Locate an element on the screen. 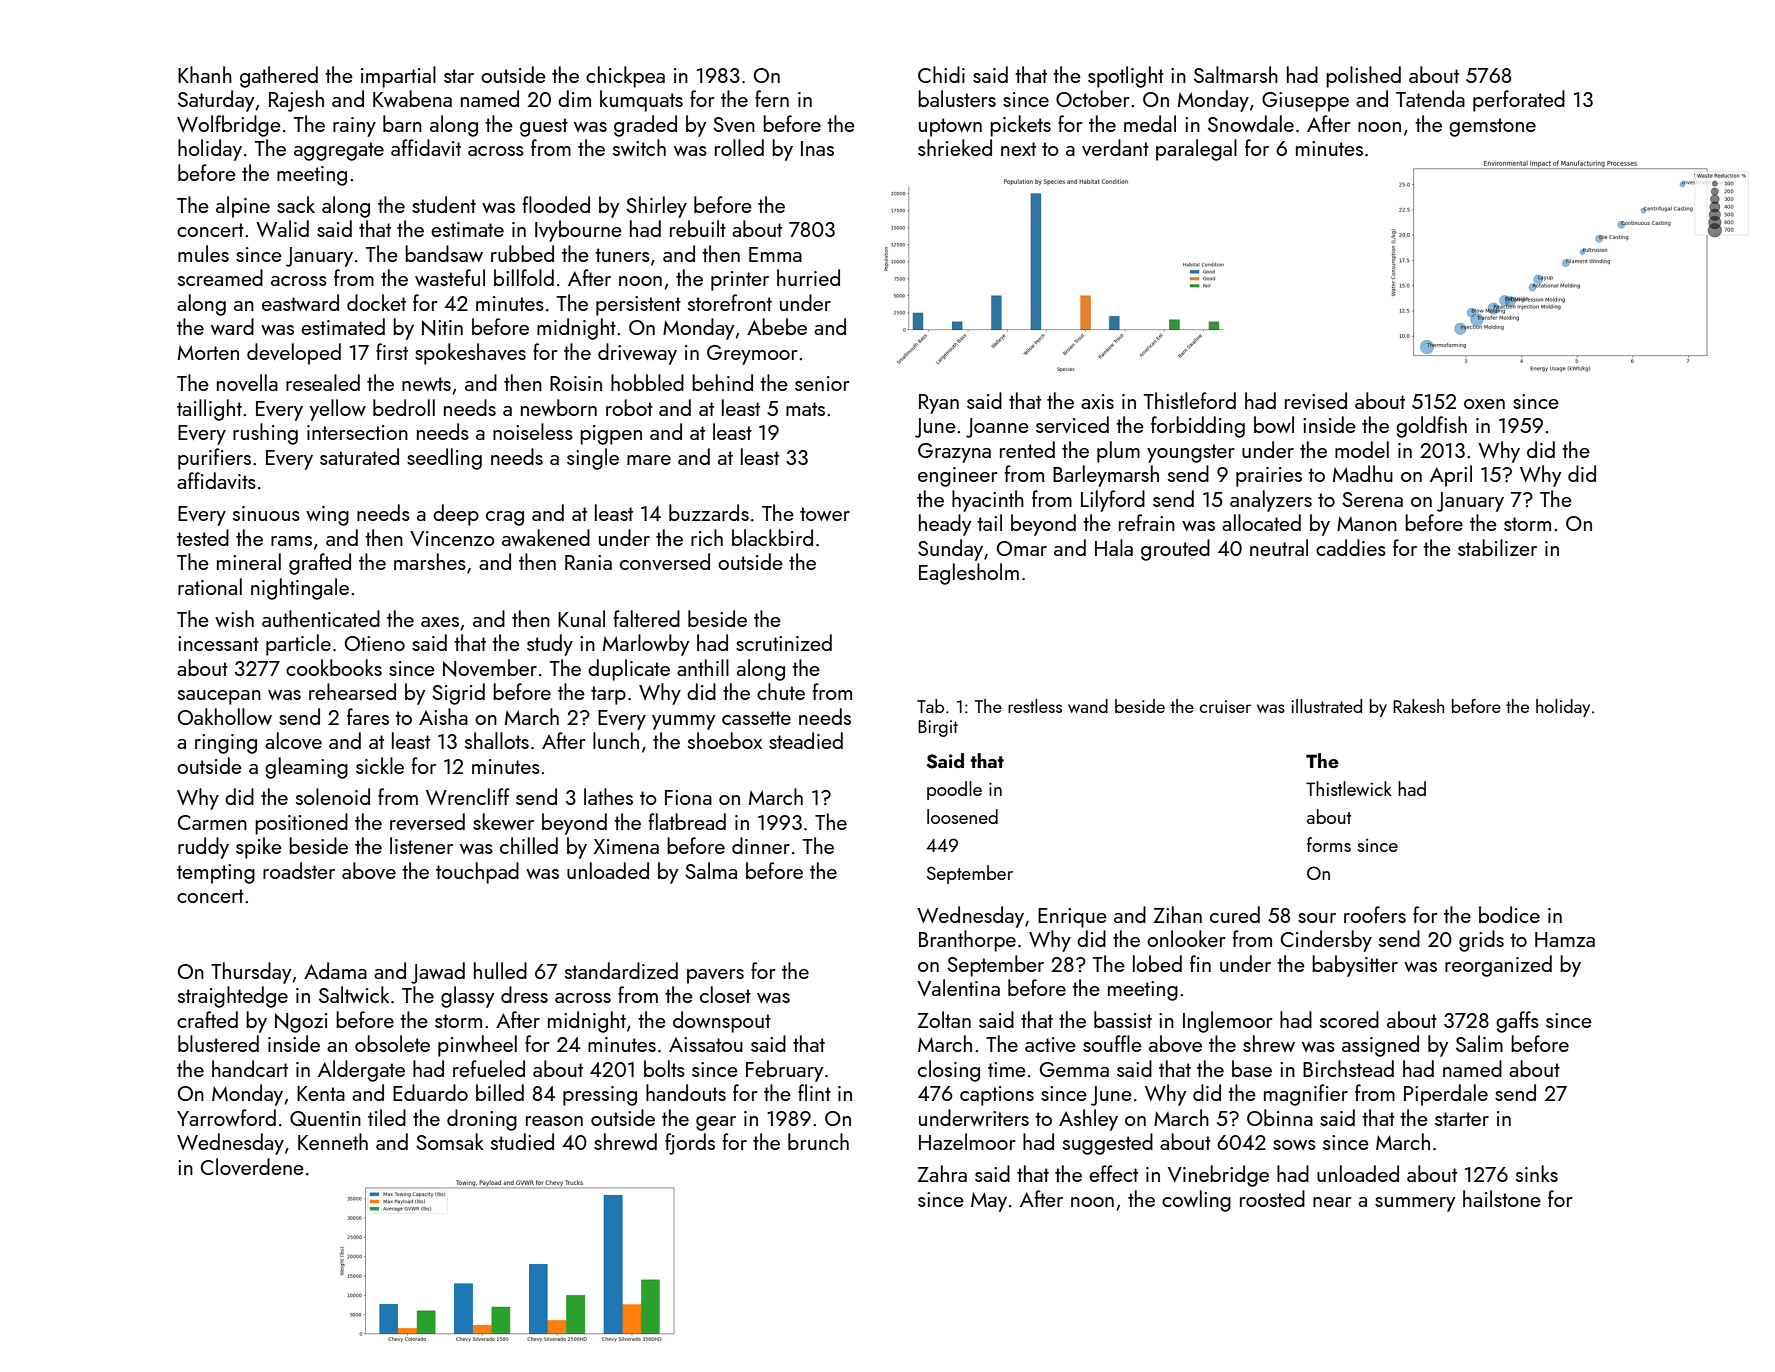 This screenshot has width=1775, height=1372. Morten is located at coordinates (208, 352).
